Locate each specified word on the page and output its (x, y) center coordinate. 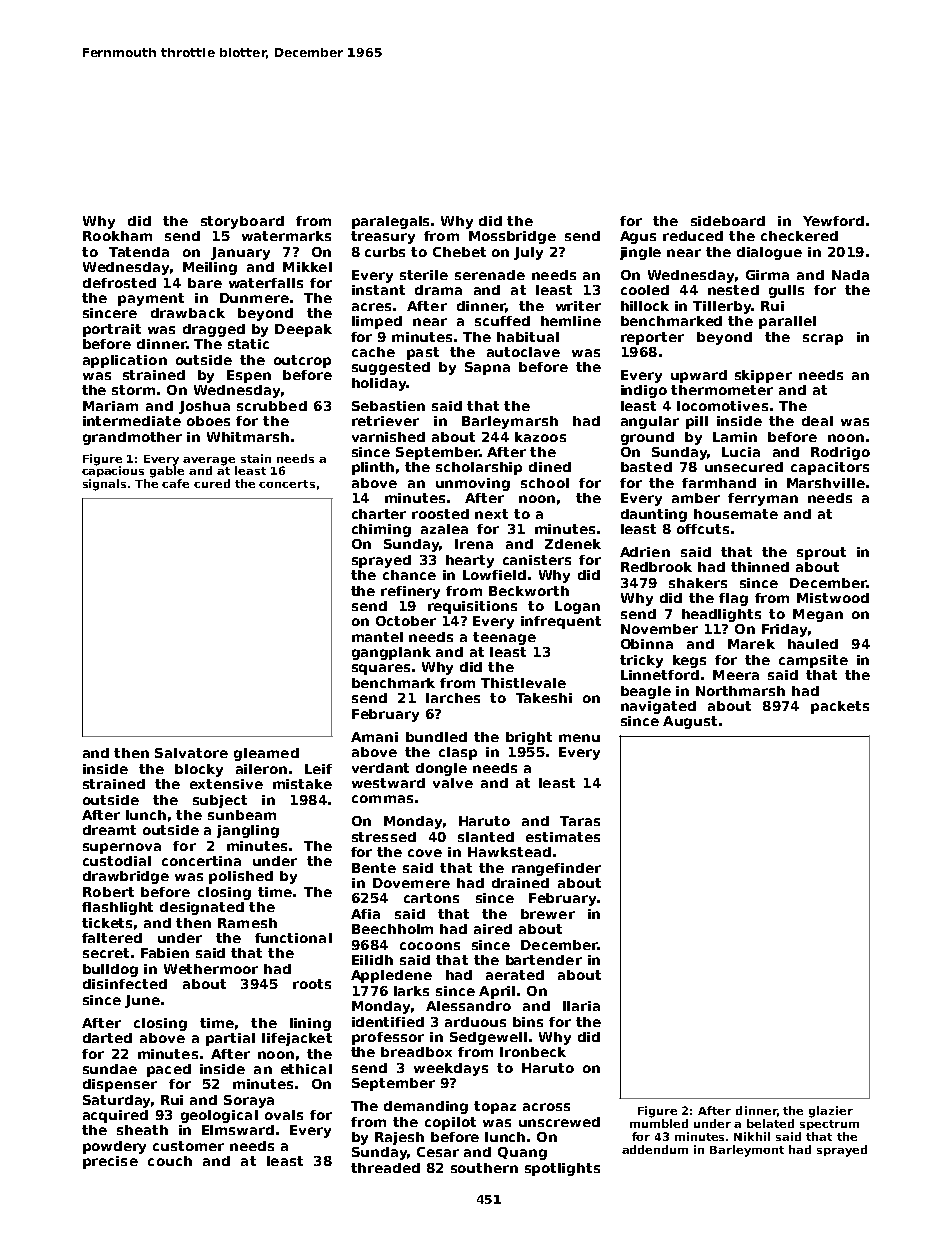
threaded (385, 1168)
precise (110, 1162)
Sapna (487, 368)
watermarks (286, 236)
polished (241, 877)
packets (840, 707)
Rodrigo (840, 453)
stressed (384, 837)
